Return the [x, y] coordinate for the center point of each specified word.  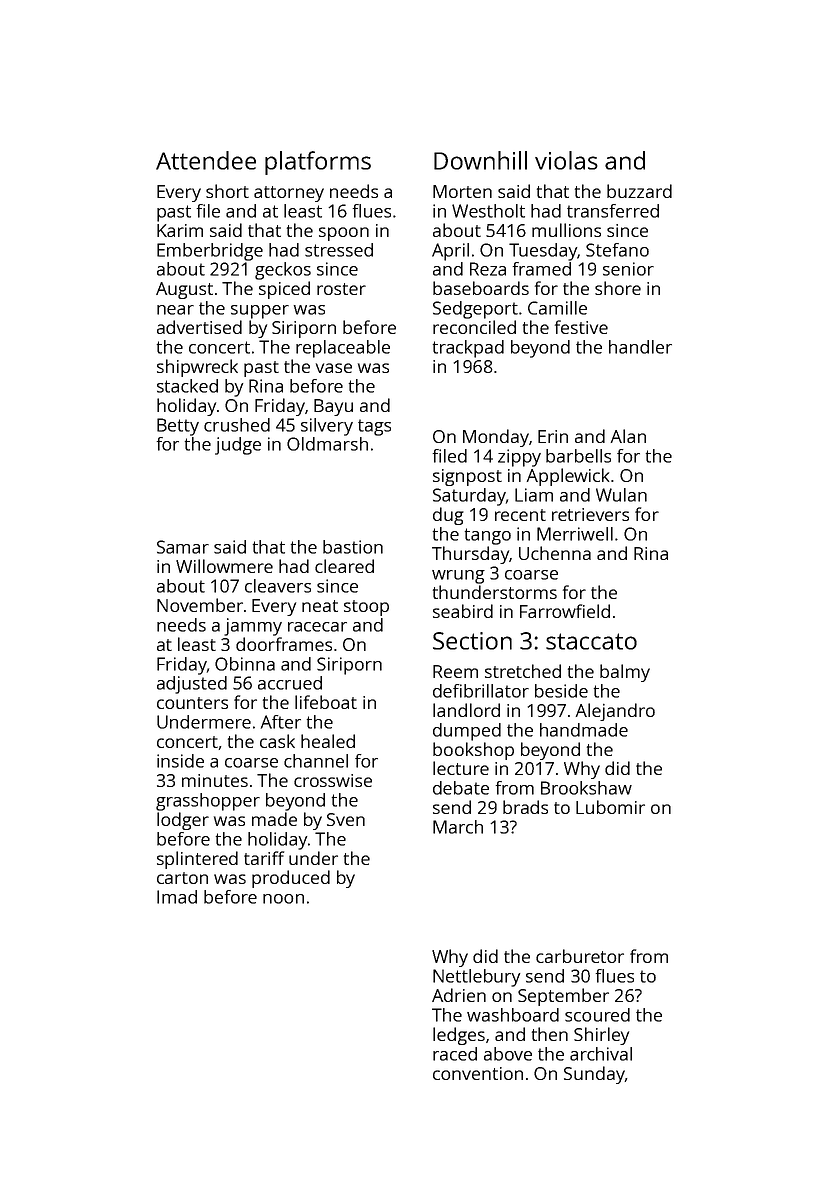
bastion [353, 547]
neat [320, 606]
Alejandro [615, 712]
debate [461, 788]
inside [180, 761]
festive [581, 327]
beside [561, 691]
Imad [177, 897]
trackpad [468, 349]
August [184, 290]
